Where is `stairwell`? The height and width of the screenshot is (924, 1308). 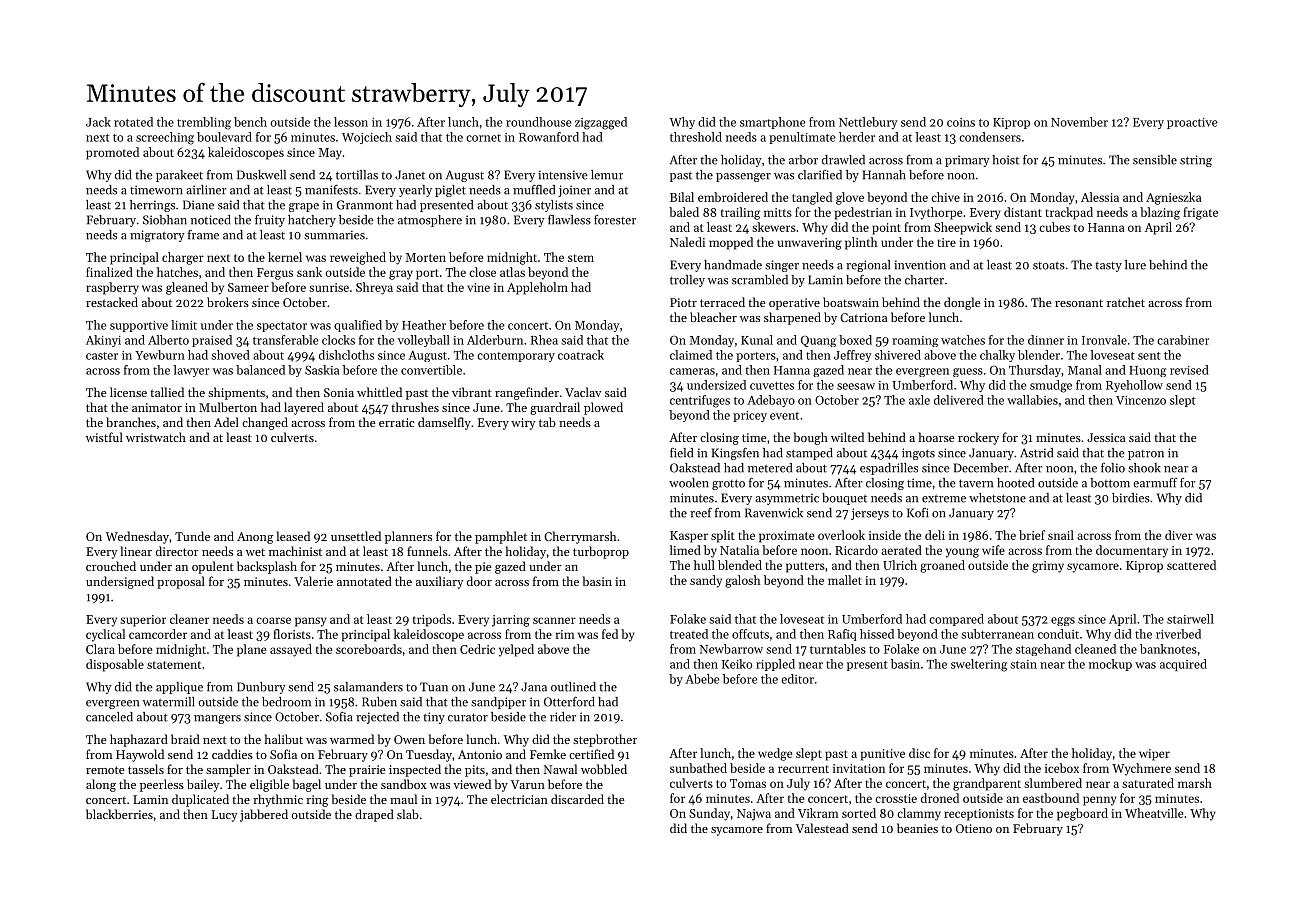 stairwell is located at coordinates (1190, 619).
